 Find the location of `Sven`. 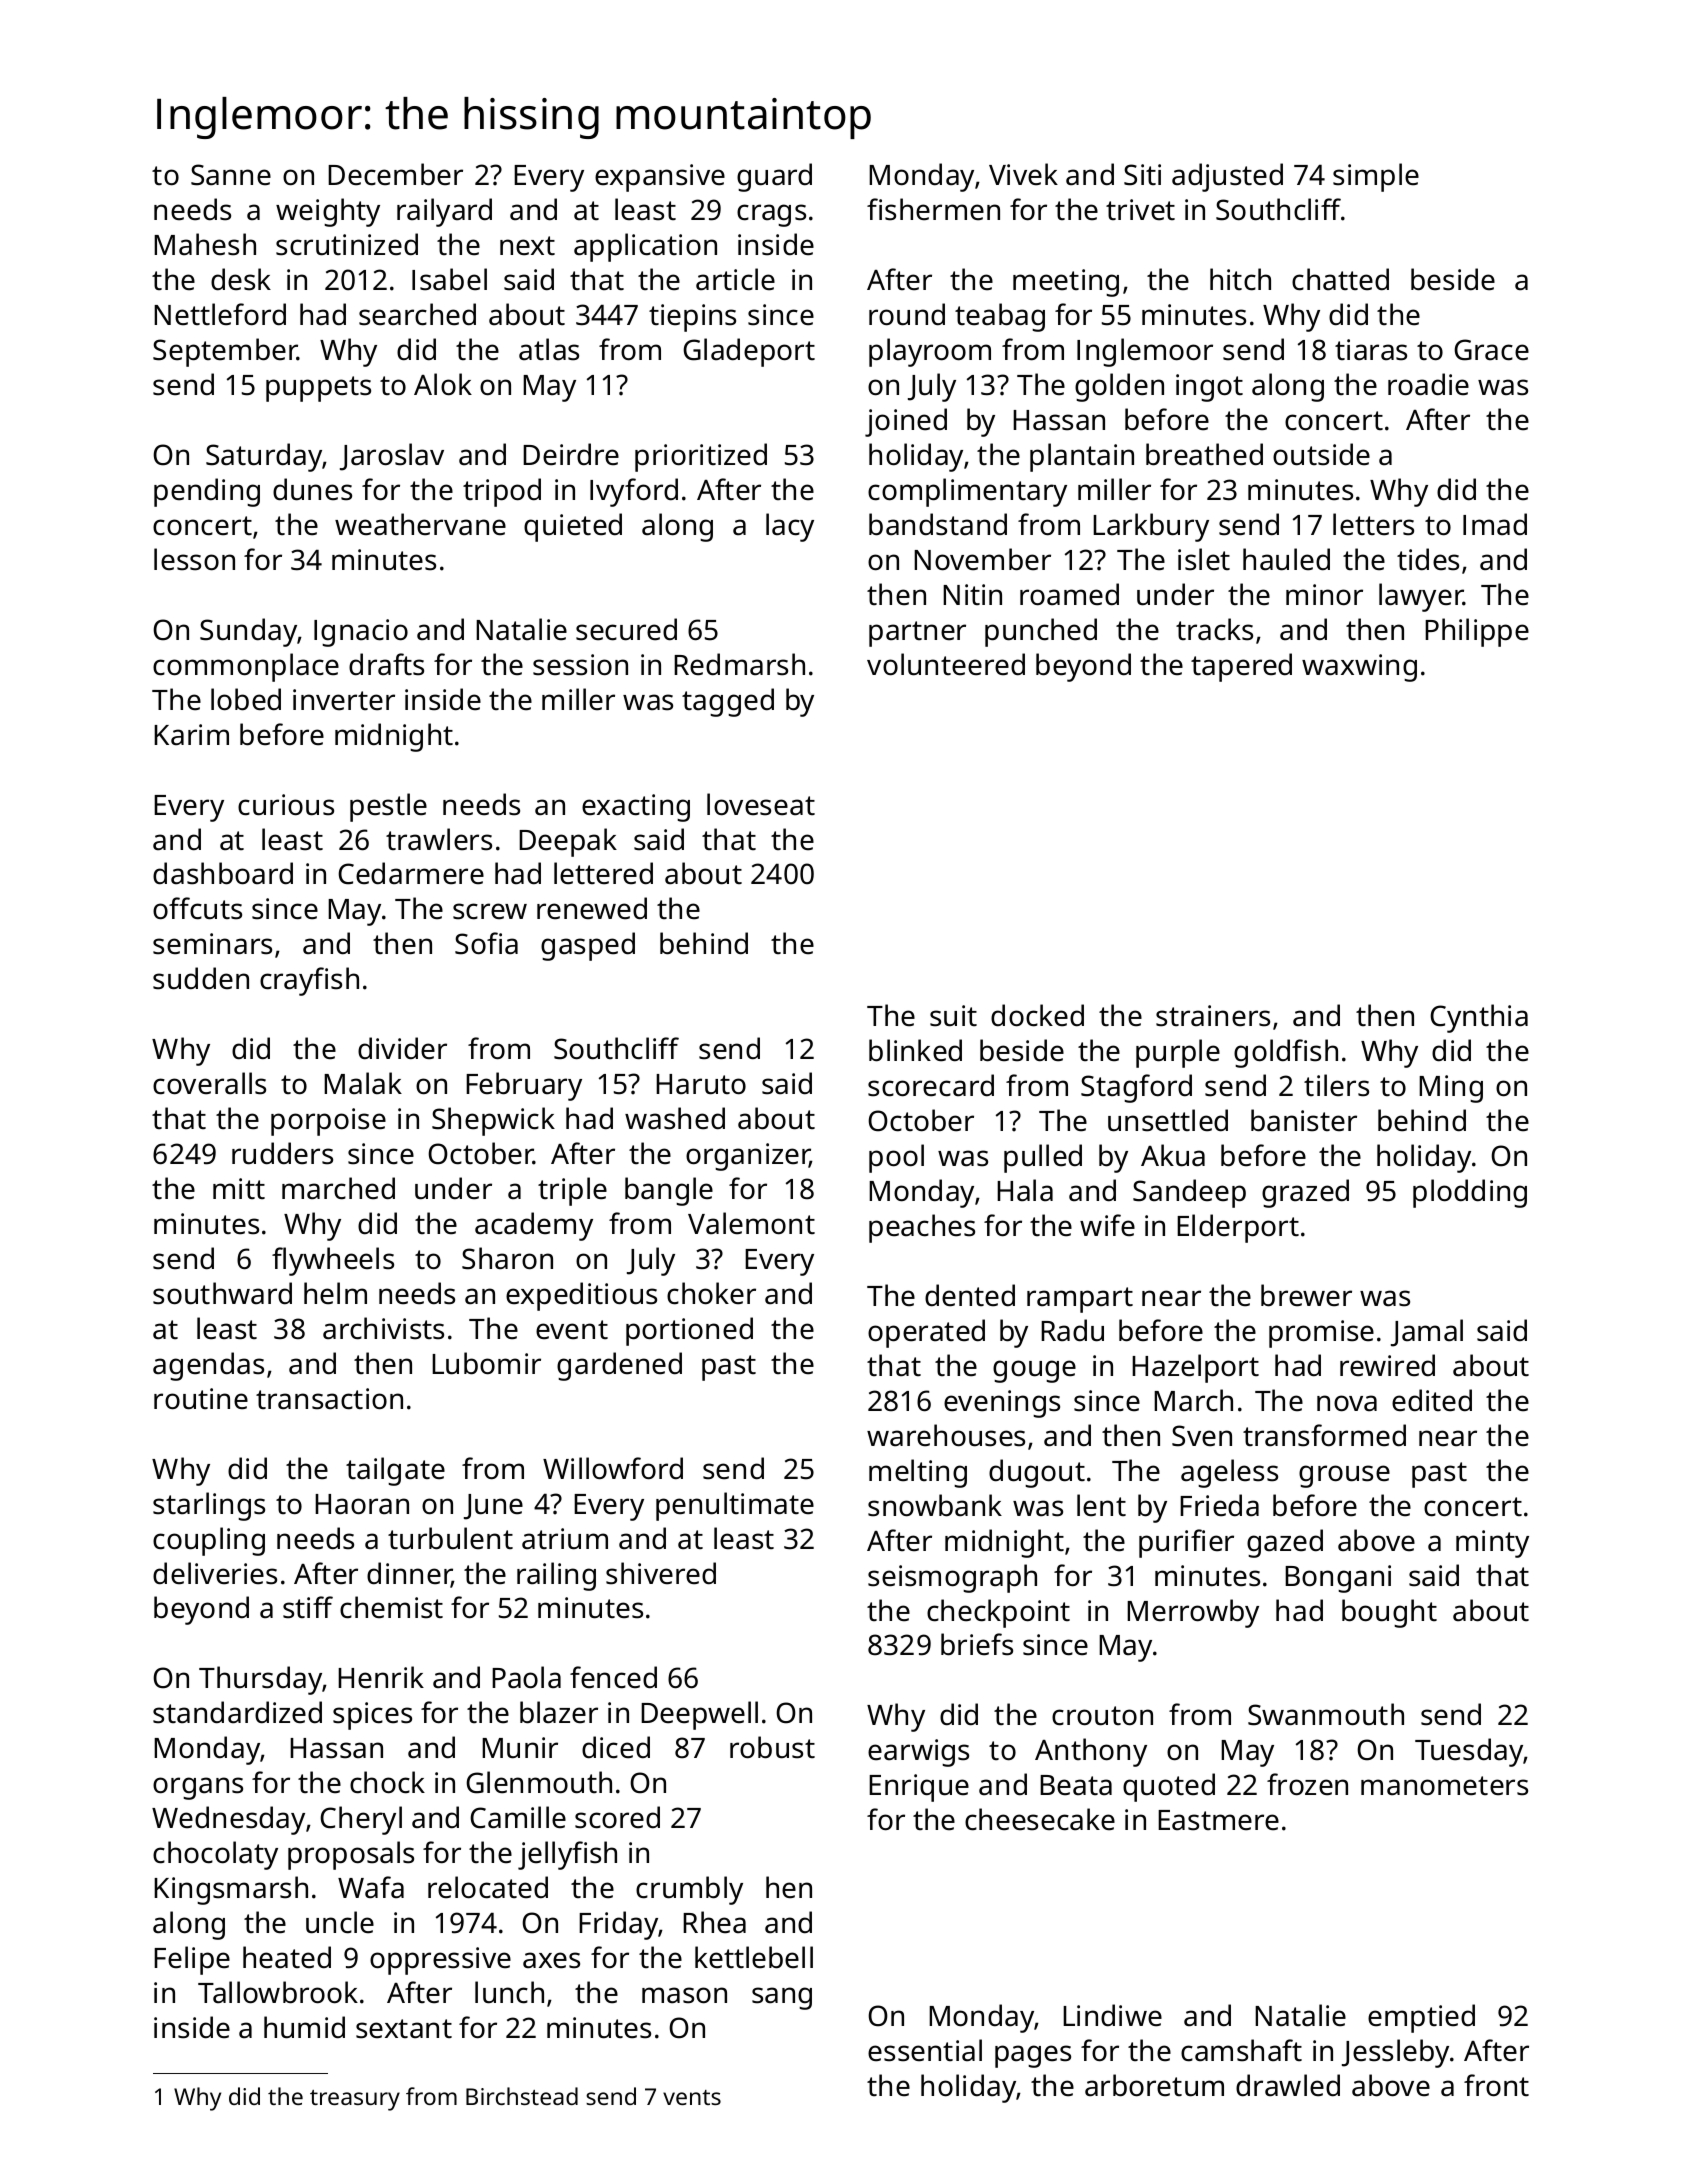

Sven is located at coordinates (1202, 1436).
